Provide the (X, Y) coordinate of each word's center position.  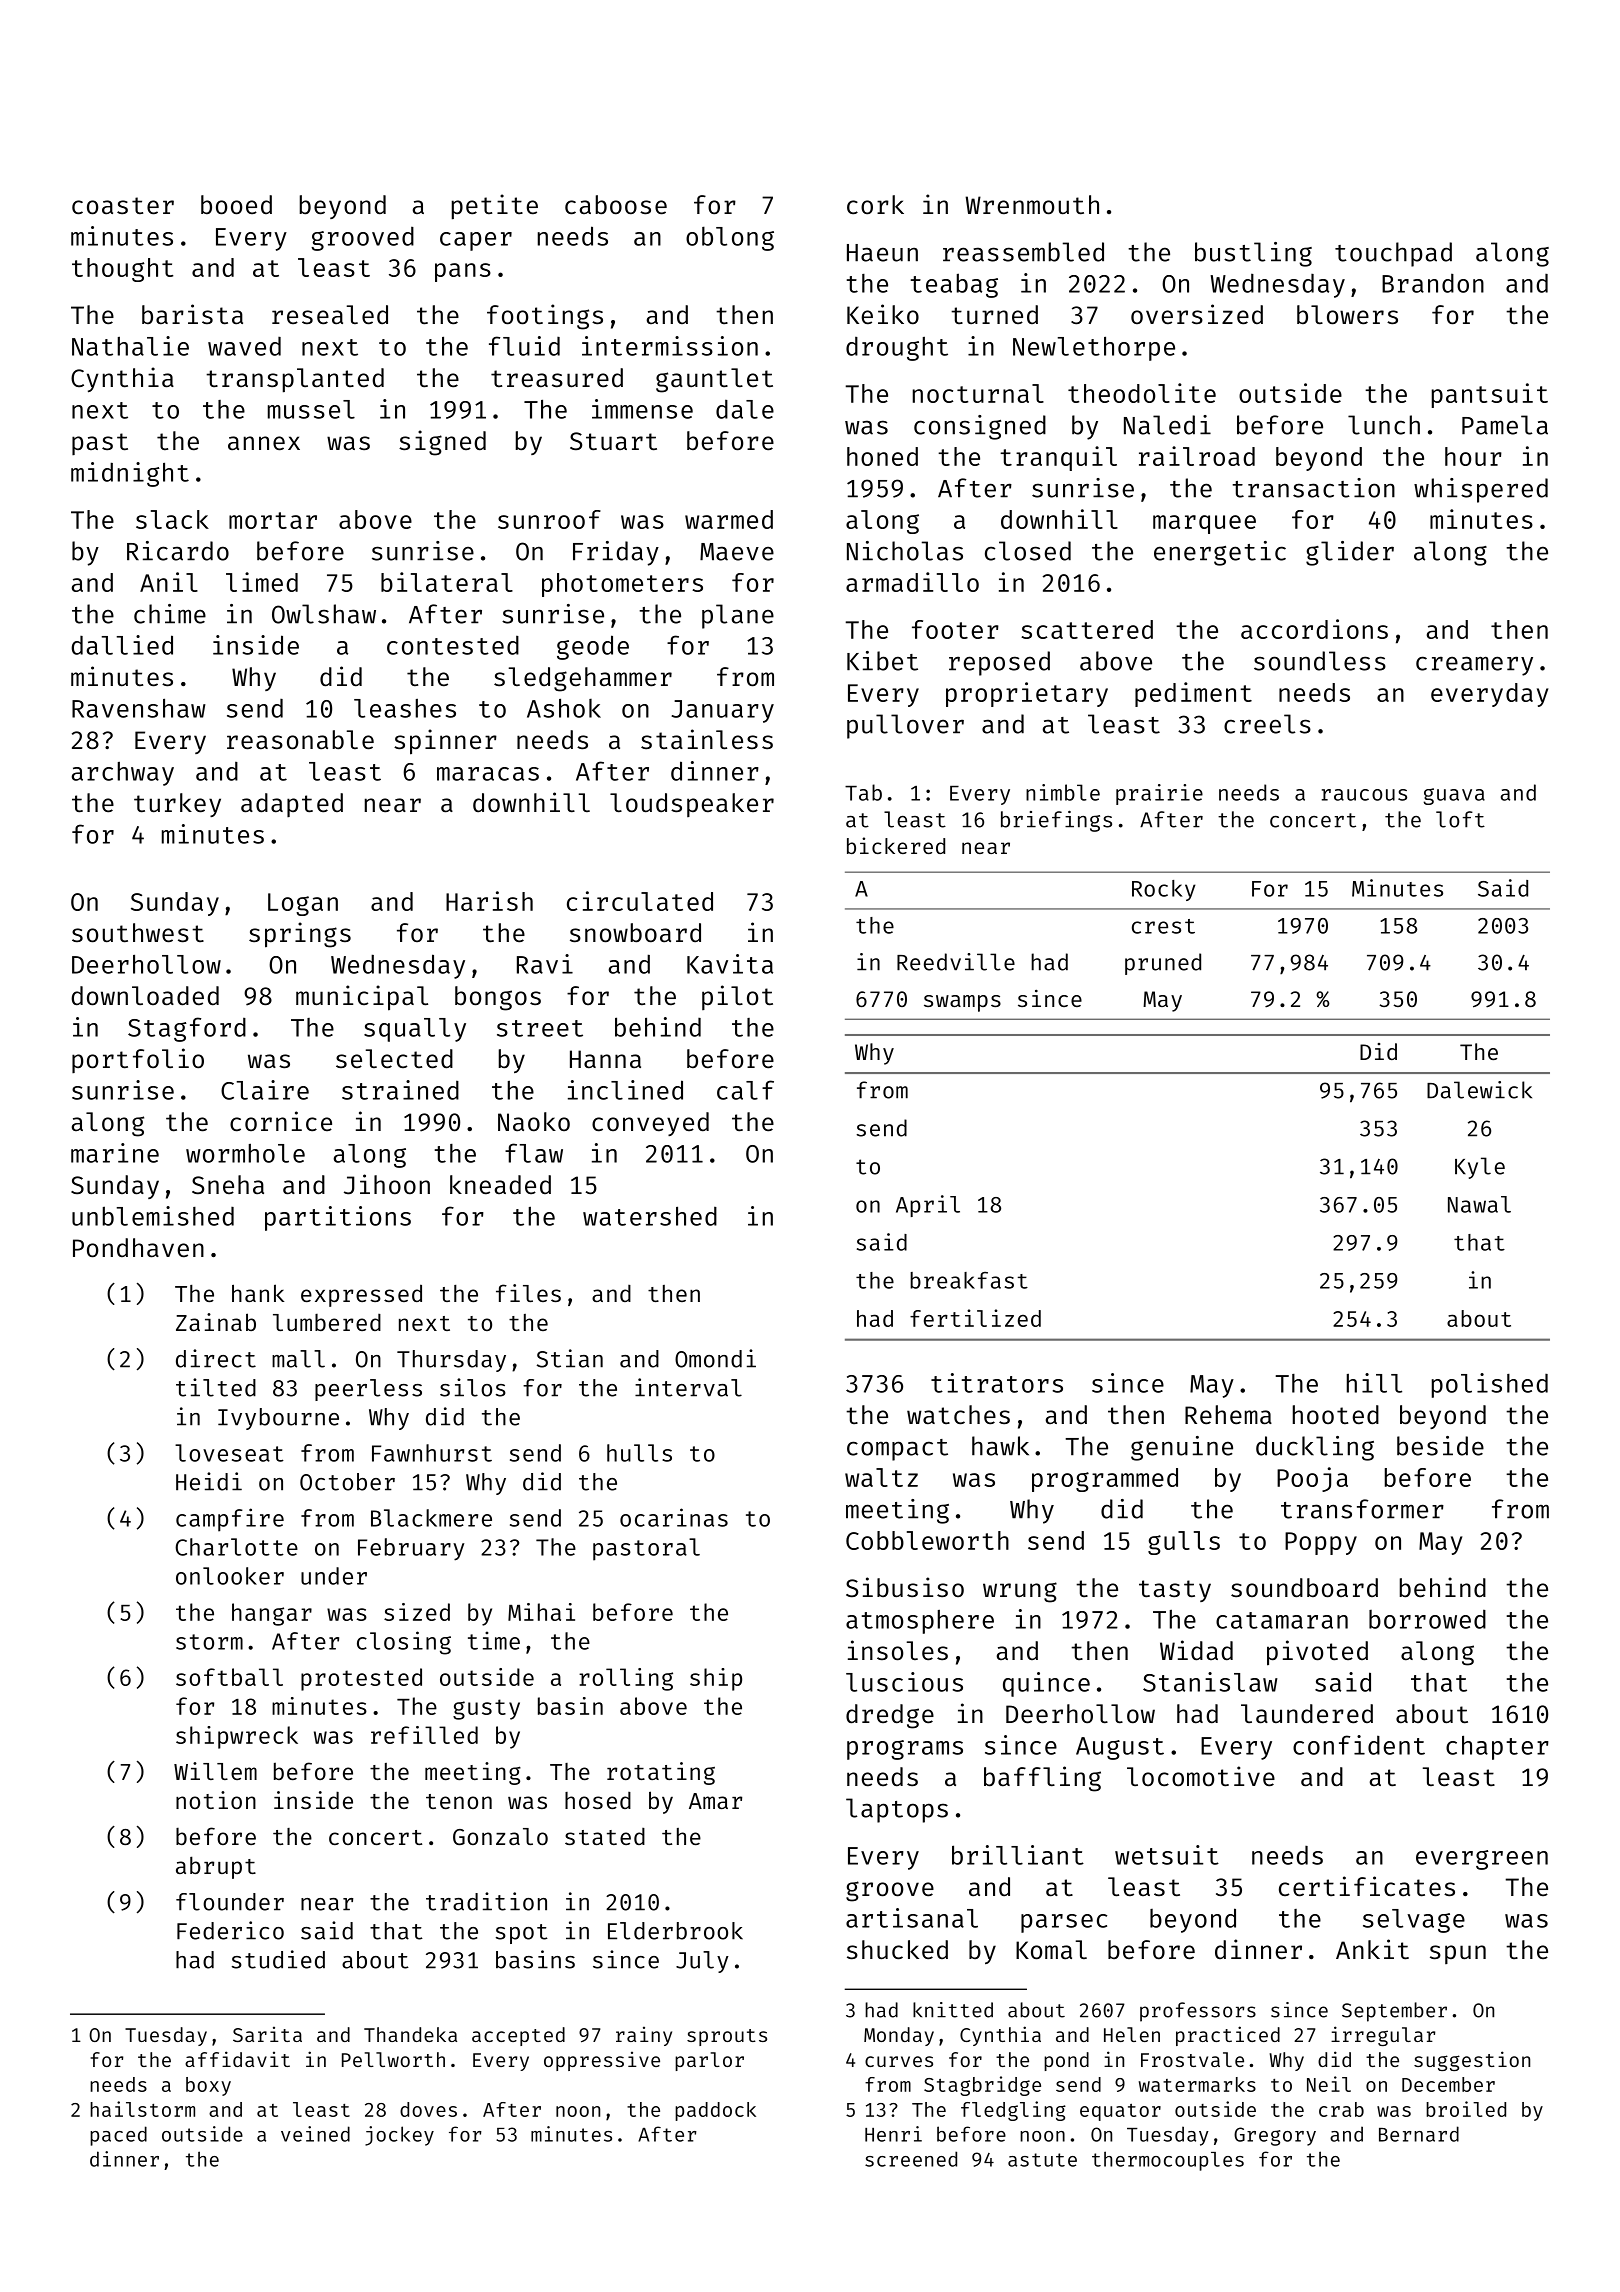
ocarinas (674, 1517)
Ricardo (178, 551)
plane (738, 616)
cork (875, 205)
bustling (1253, 254)
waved (244, 346)
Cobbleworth (927, 1540)
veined (315, 2134)
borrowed (1427, 1619)
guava (1454, 796)
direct (216, 1358)
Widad (1196, 1650)
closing (404, 1643)
